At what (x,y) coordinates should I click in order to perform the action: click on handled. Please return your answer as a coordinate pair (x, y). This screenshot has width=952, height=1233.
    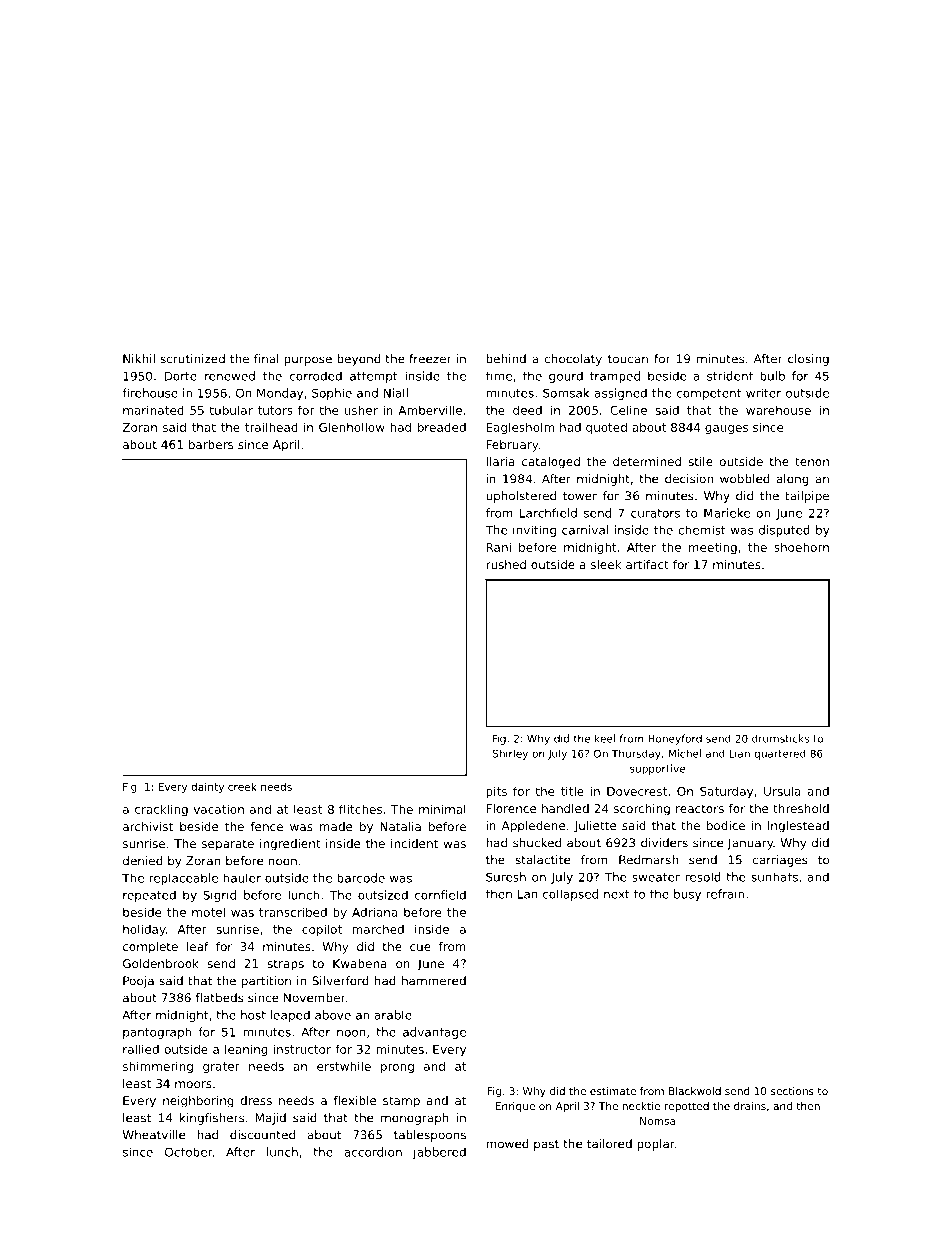
    Looking at the image, I should click on (565, 808).
